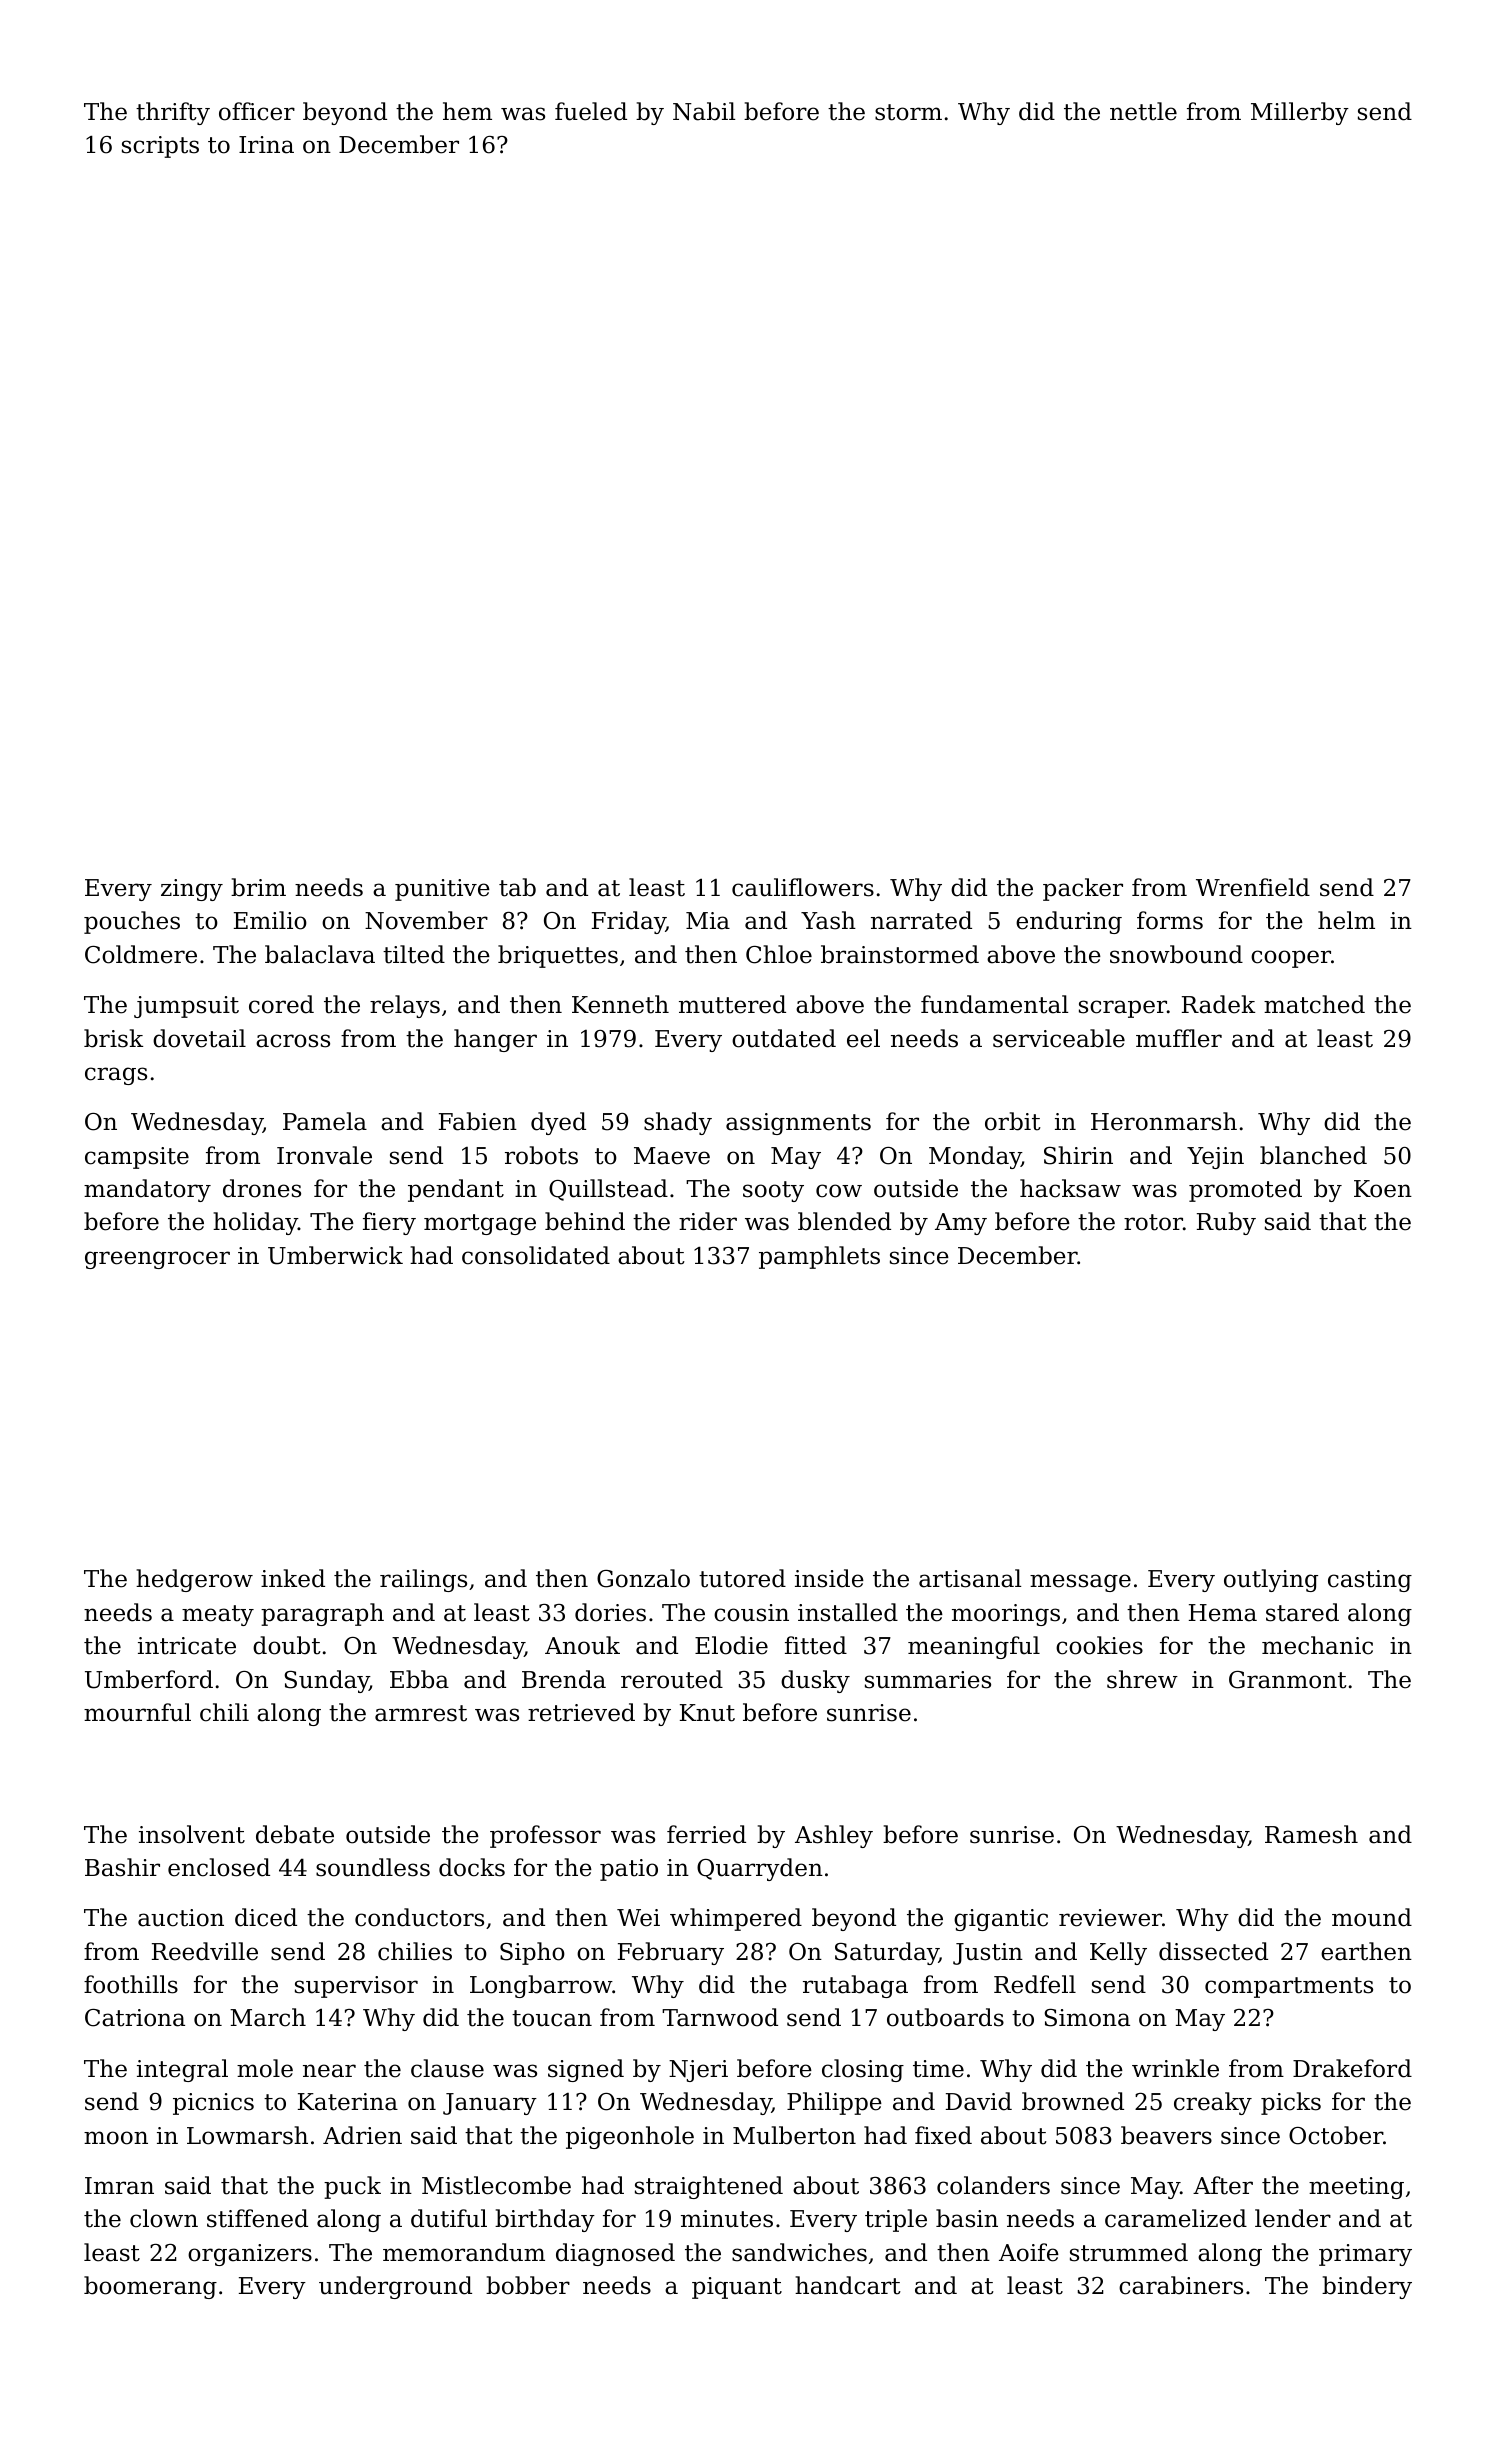  Describe the element at coordinates (194, 1580) in the page. I see `hedgerow` at that location.
